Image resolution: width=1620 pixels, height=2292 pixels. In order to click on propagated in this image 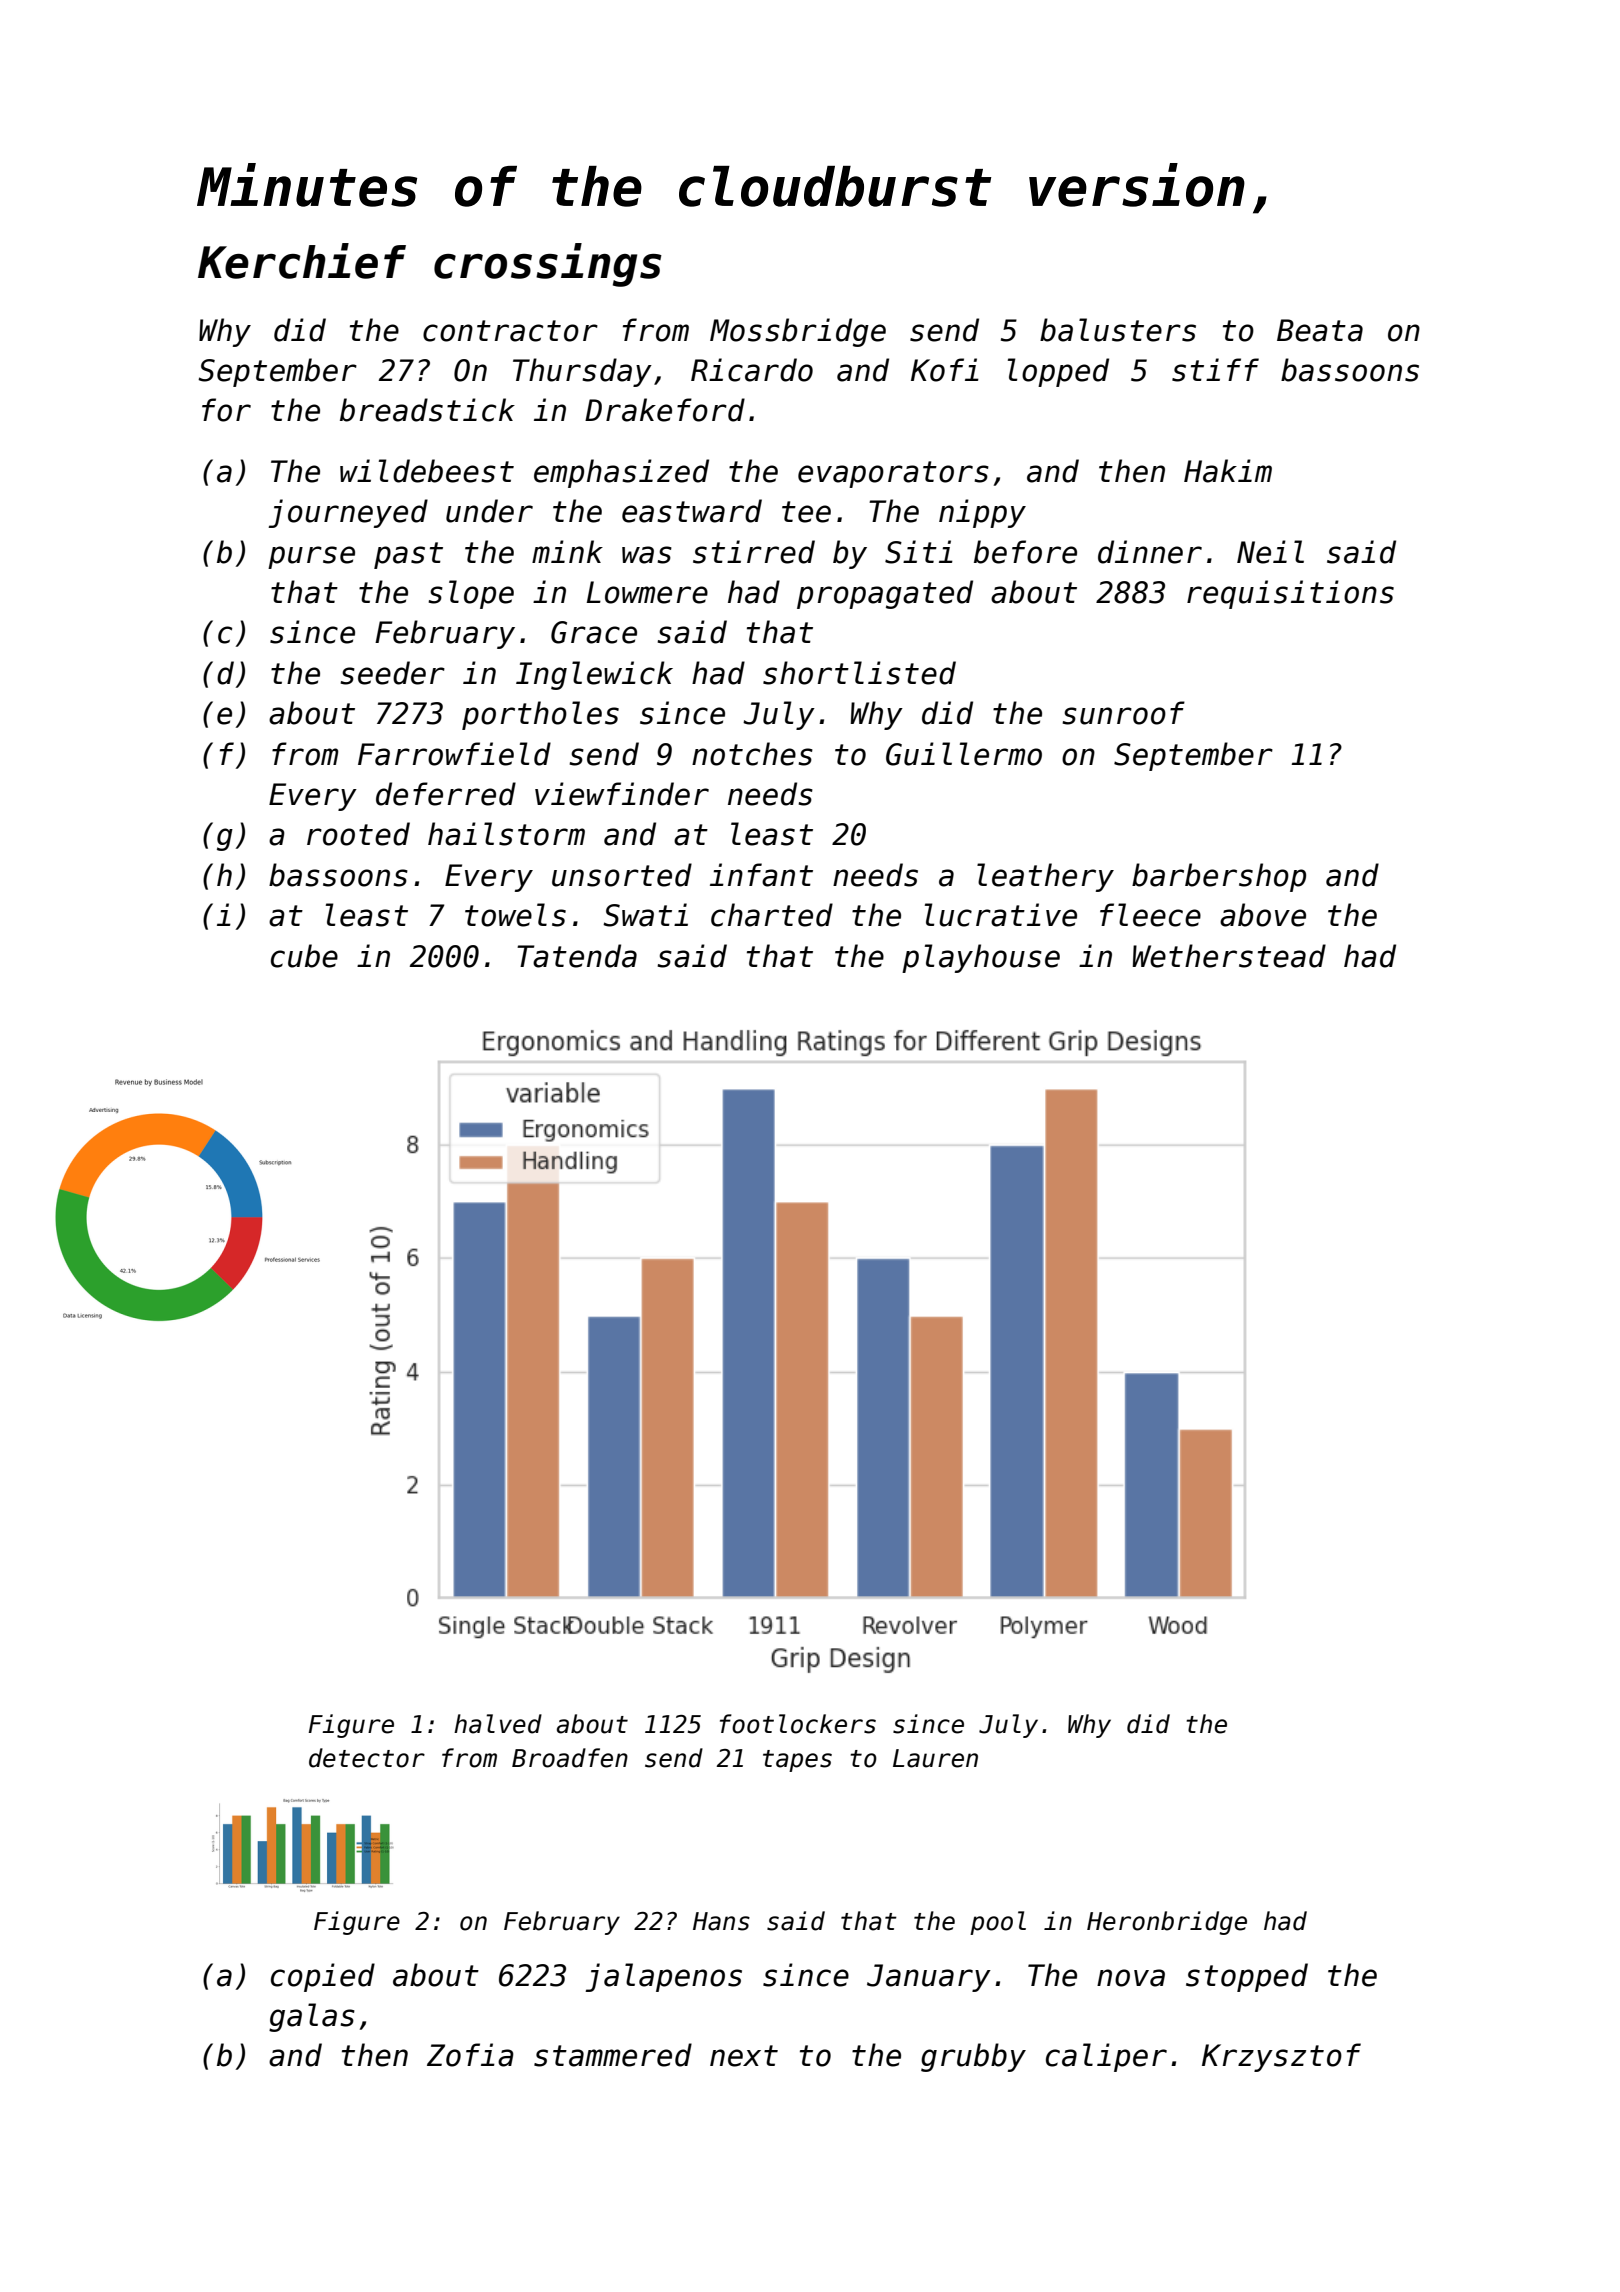, I will do `click(885, 594)`.
